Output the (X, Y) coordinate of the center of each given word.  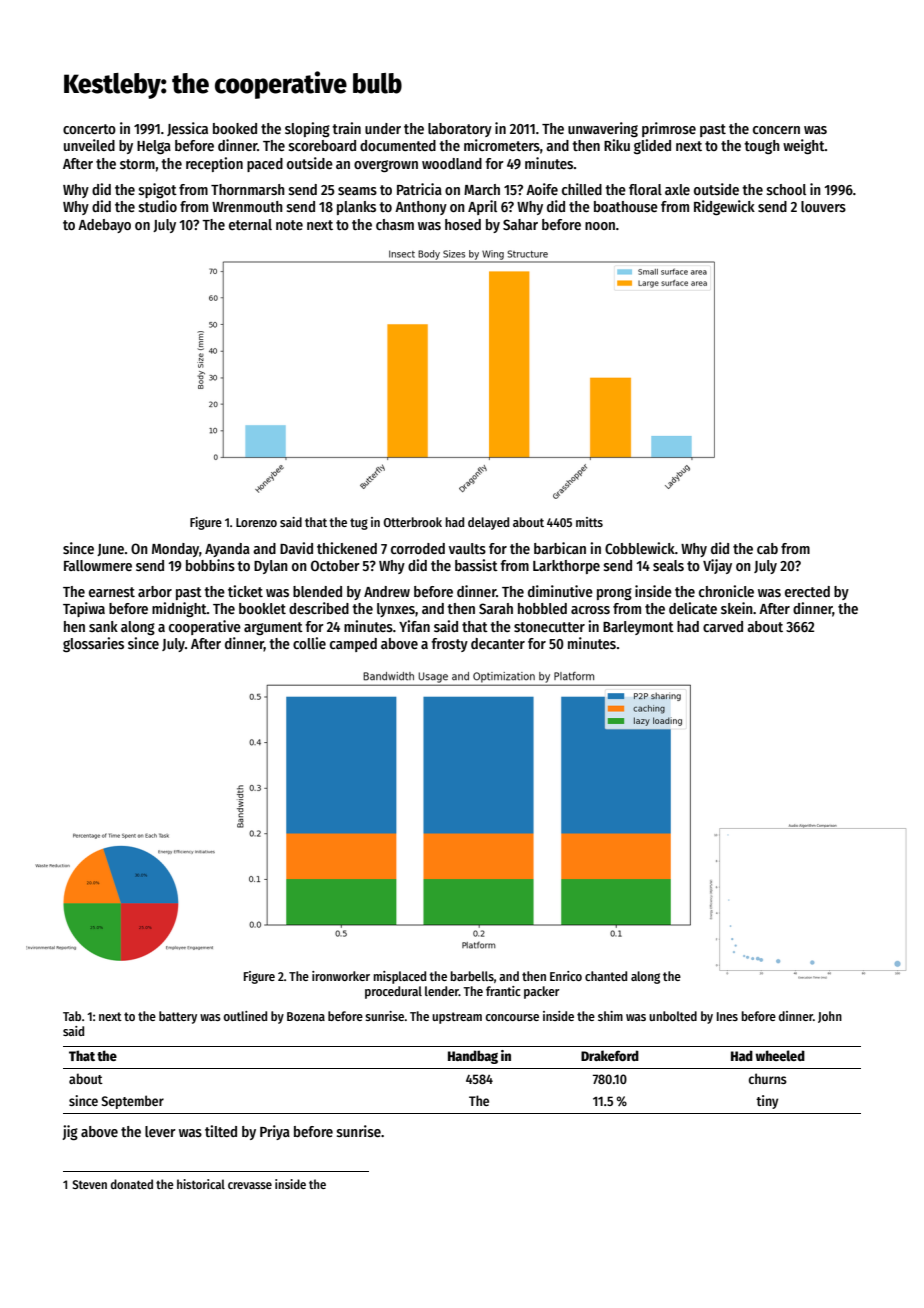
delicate (693, 608)
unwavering (603, 129)
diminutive (560, 591)
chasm (395, 224)
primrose (669, 129)
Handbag (473, 1057)
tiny (767, 1102)
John (830, 1017)
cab (767, 548)
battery (178, 1017)
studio (158, 206)
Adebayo (104, 226)
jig (70, 1132)
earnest (112, 592)
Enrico (566, 976)
